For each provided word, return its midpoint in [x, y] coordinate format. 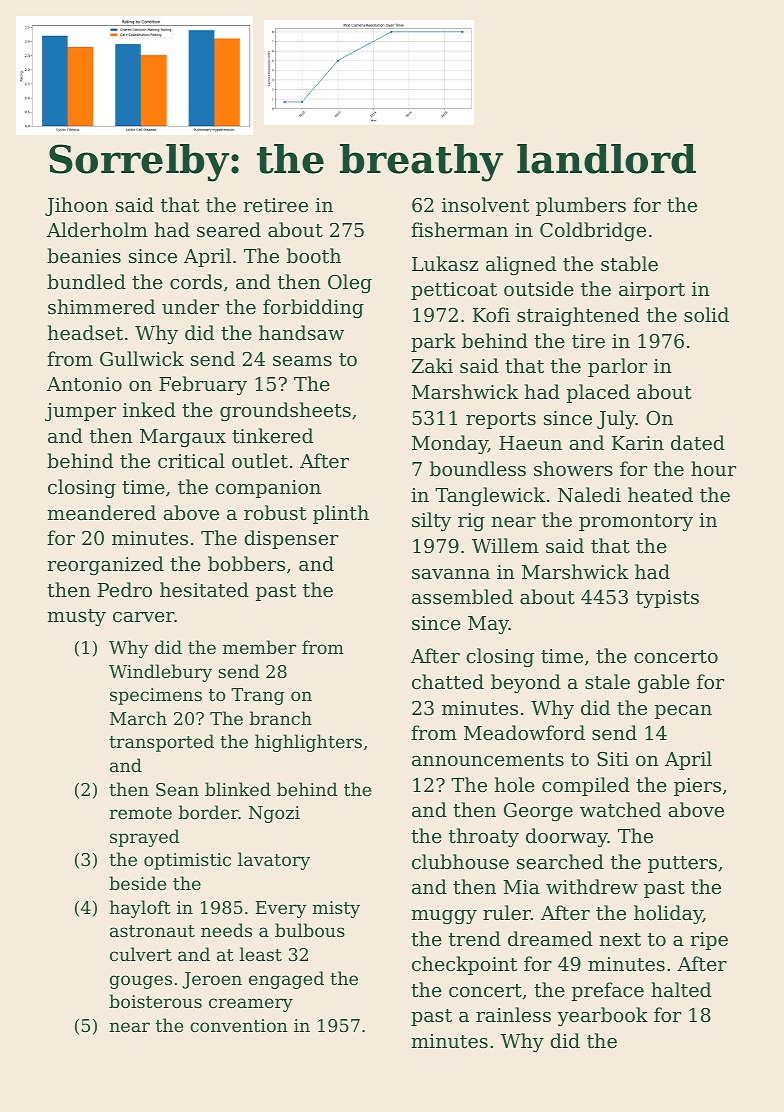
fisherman [459, 229]
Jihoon [76, 206]
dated [698, 442]
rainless [513, 1014]
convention [239, 1025]
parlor [617, 367]
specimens [156, 696]
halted [681, 989]
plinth [341, 514]
